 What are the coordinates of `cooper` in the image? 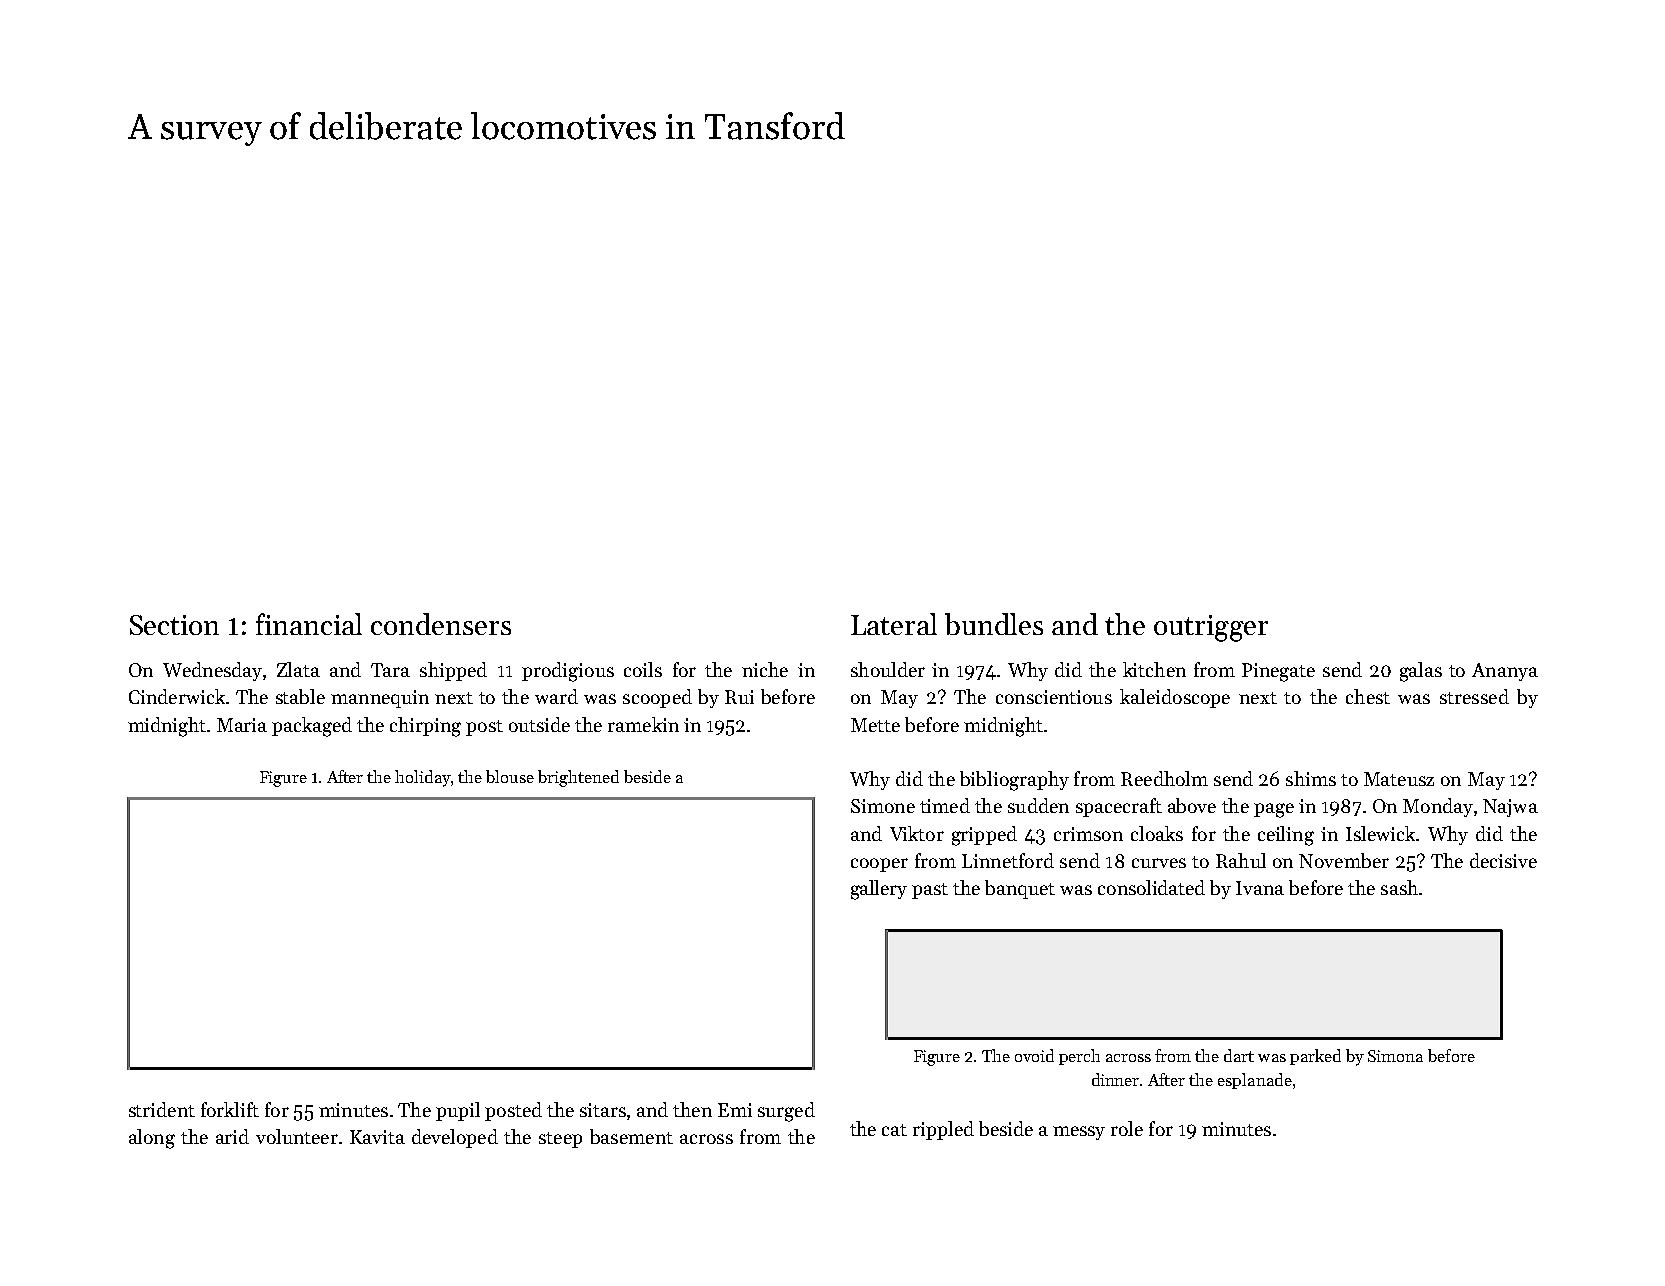 It's located at (879, 865).
